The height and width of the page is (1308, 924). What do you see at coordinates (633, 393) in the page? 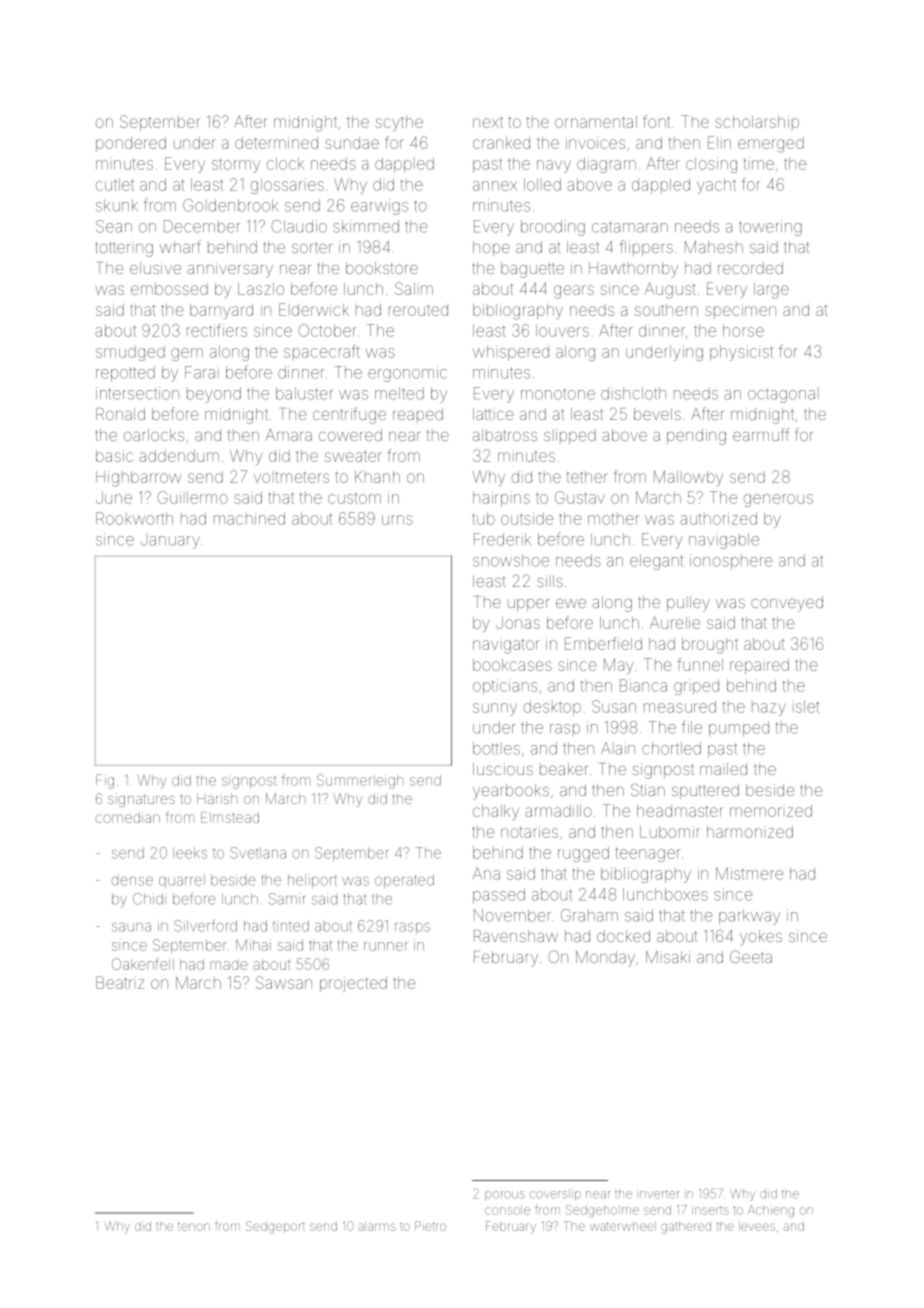
I see `dishcloth` at bounding box center [633, 393].
